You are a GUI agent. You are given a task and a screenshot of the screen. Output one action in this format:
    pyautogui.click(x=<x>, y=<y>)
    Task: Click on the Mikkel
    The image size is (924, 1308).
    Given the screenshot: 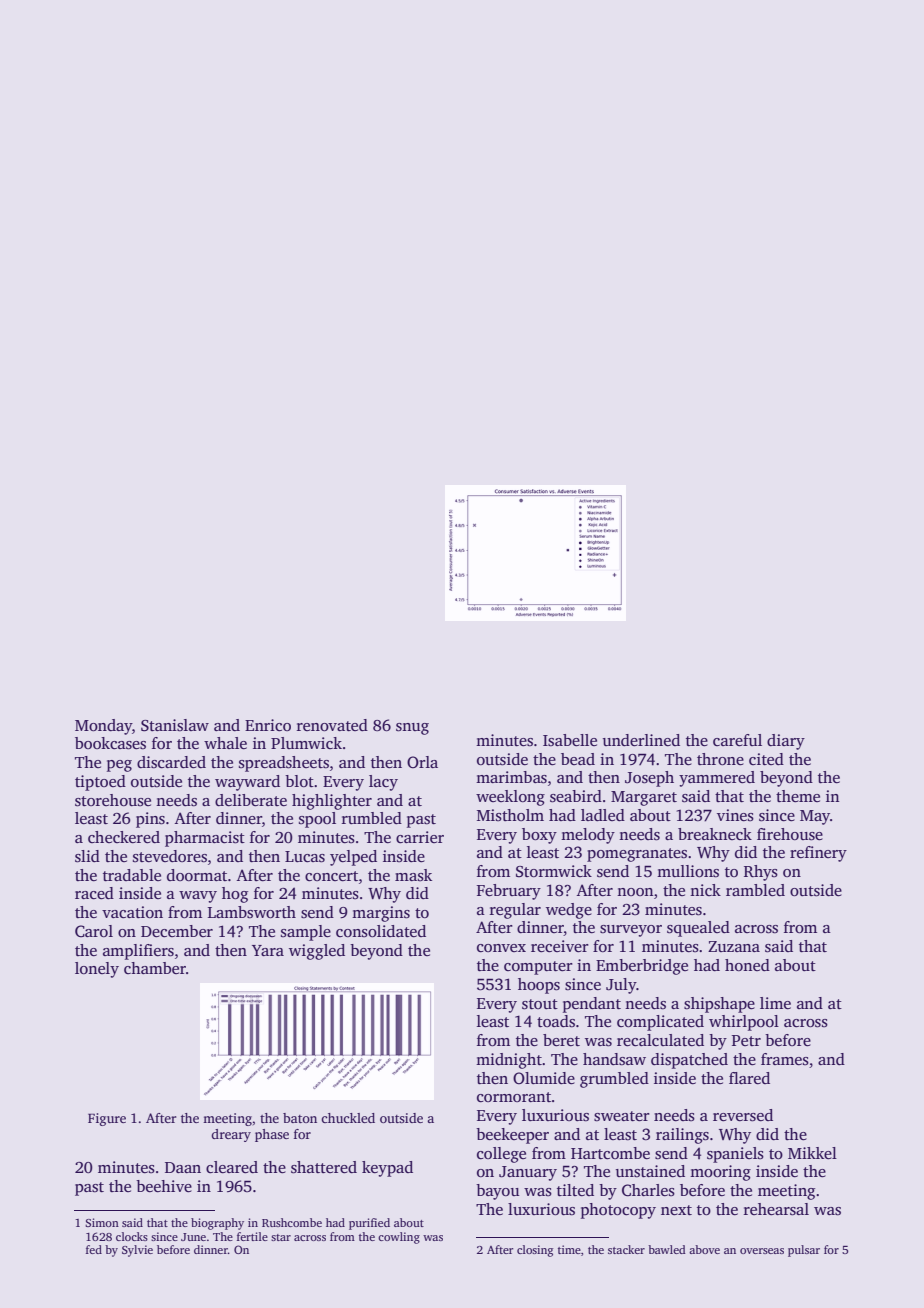 What is the action you would take?
    pyautogui.click(x=812, y=1153)
